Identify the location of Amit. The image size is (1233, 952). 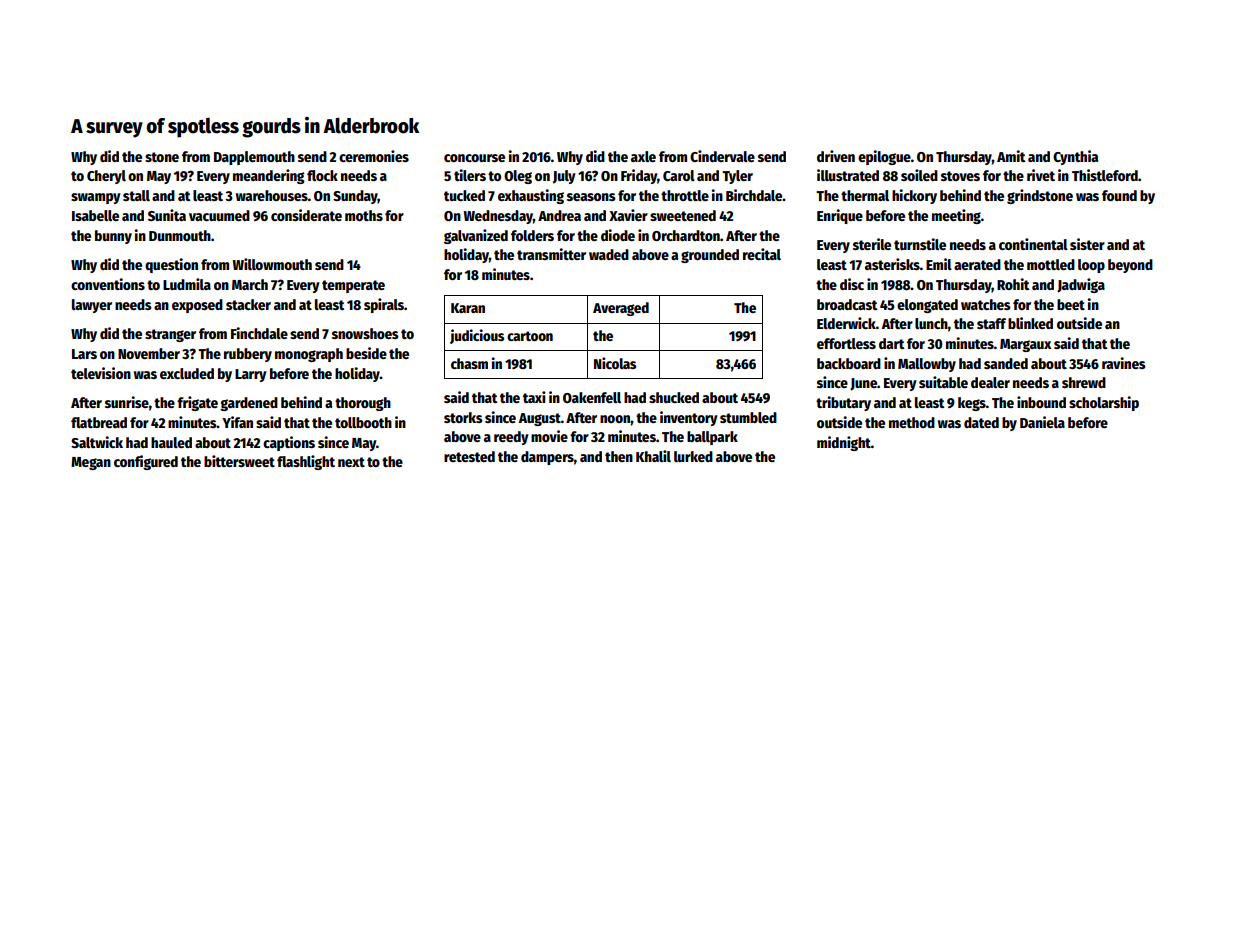
(1011, 156).
